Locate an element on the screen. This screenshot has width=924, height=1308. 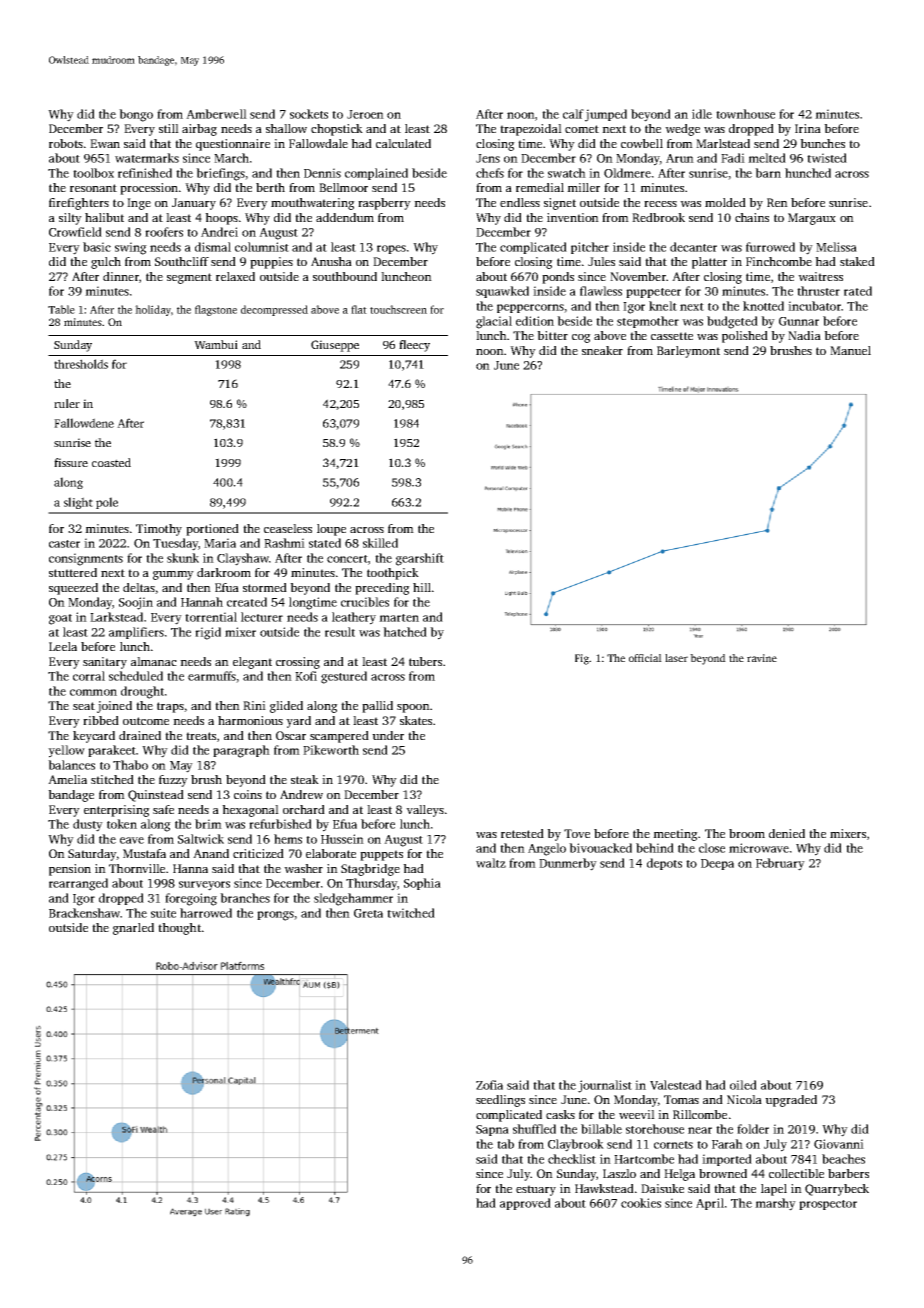
portioned is located at coordinates (212, 530).
